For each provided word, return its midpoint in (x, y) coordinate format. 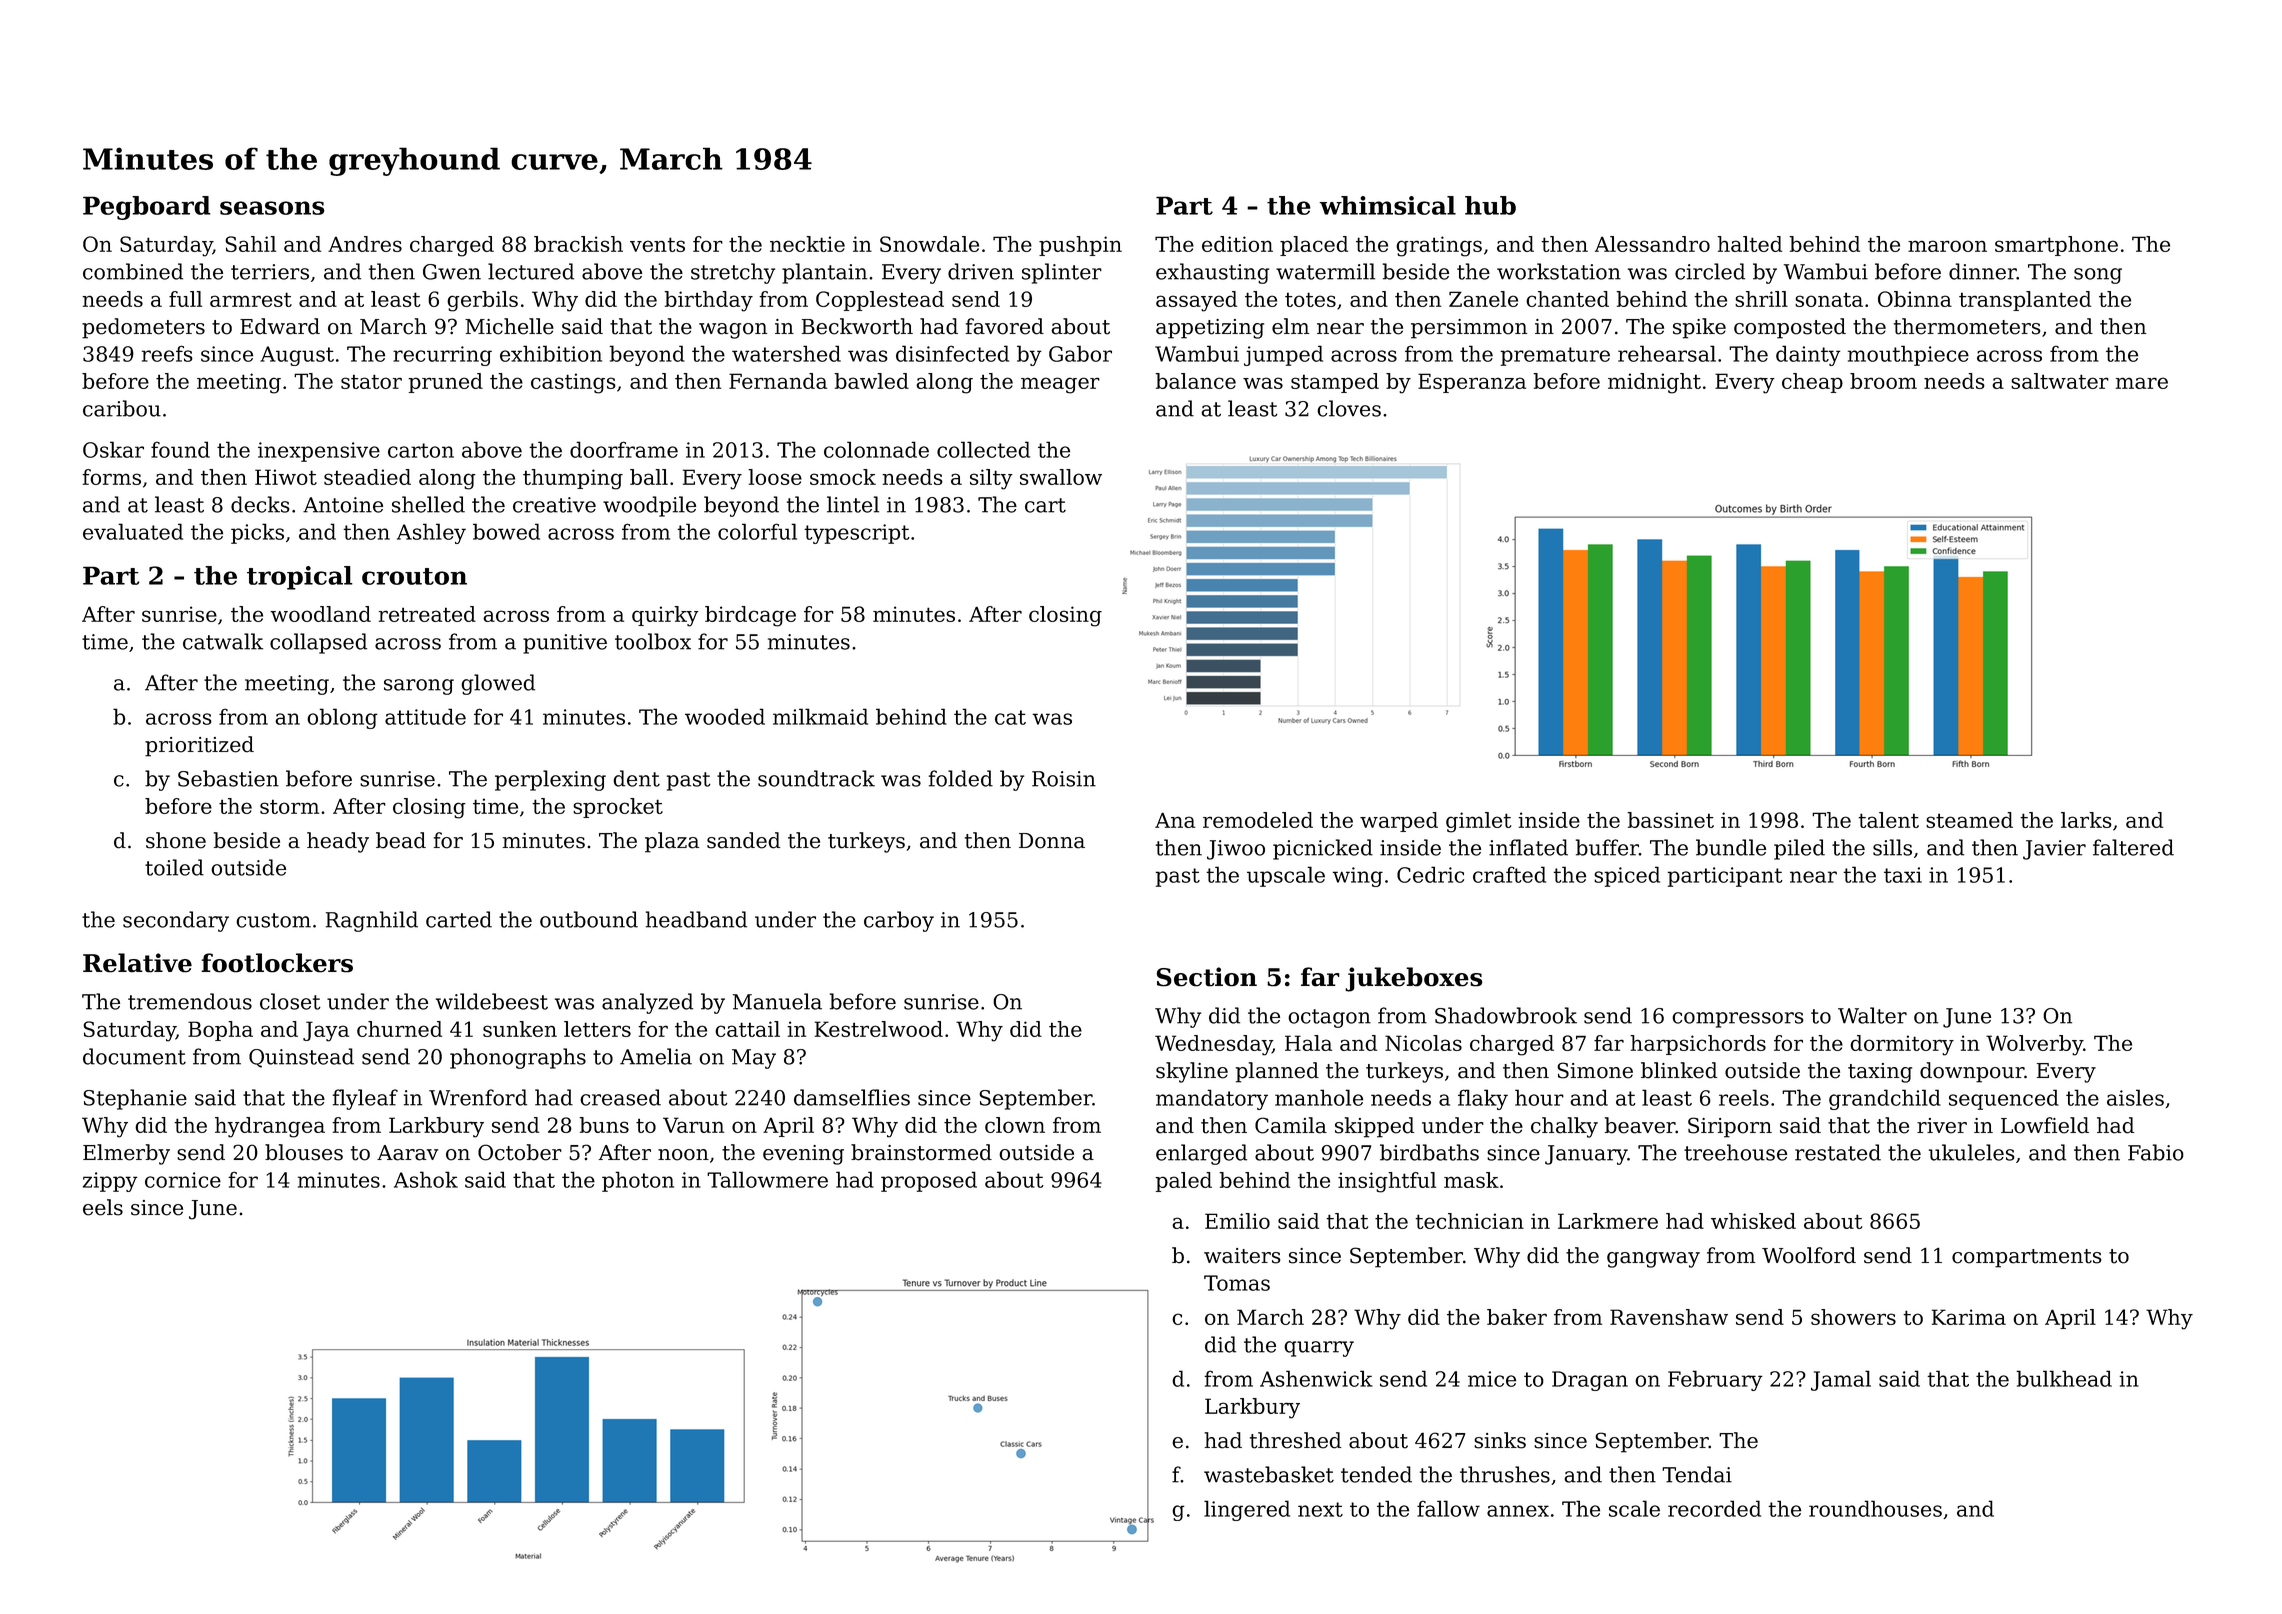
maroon (1947, 246)
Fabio (2156, 1152)
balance (1195, 381)
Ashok (426, 1179)
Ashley (431, 533)
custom (273, 920)
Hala (1308, 1043)
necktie (807, 244)
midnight (1654, 383)
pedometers (143, 328)
